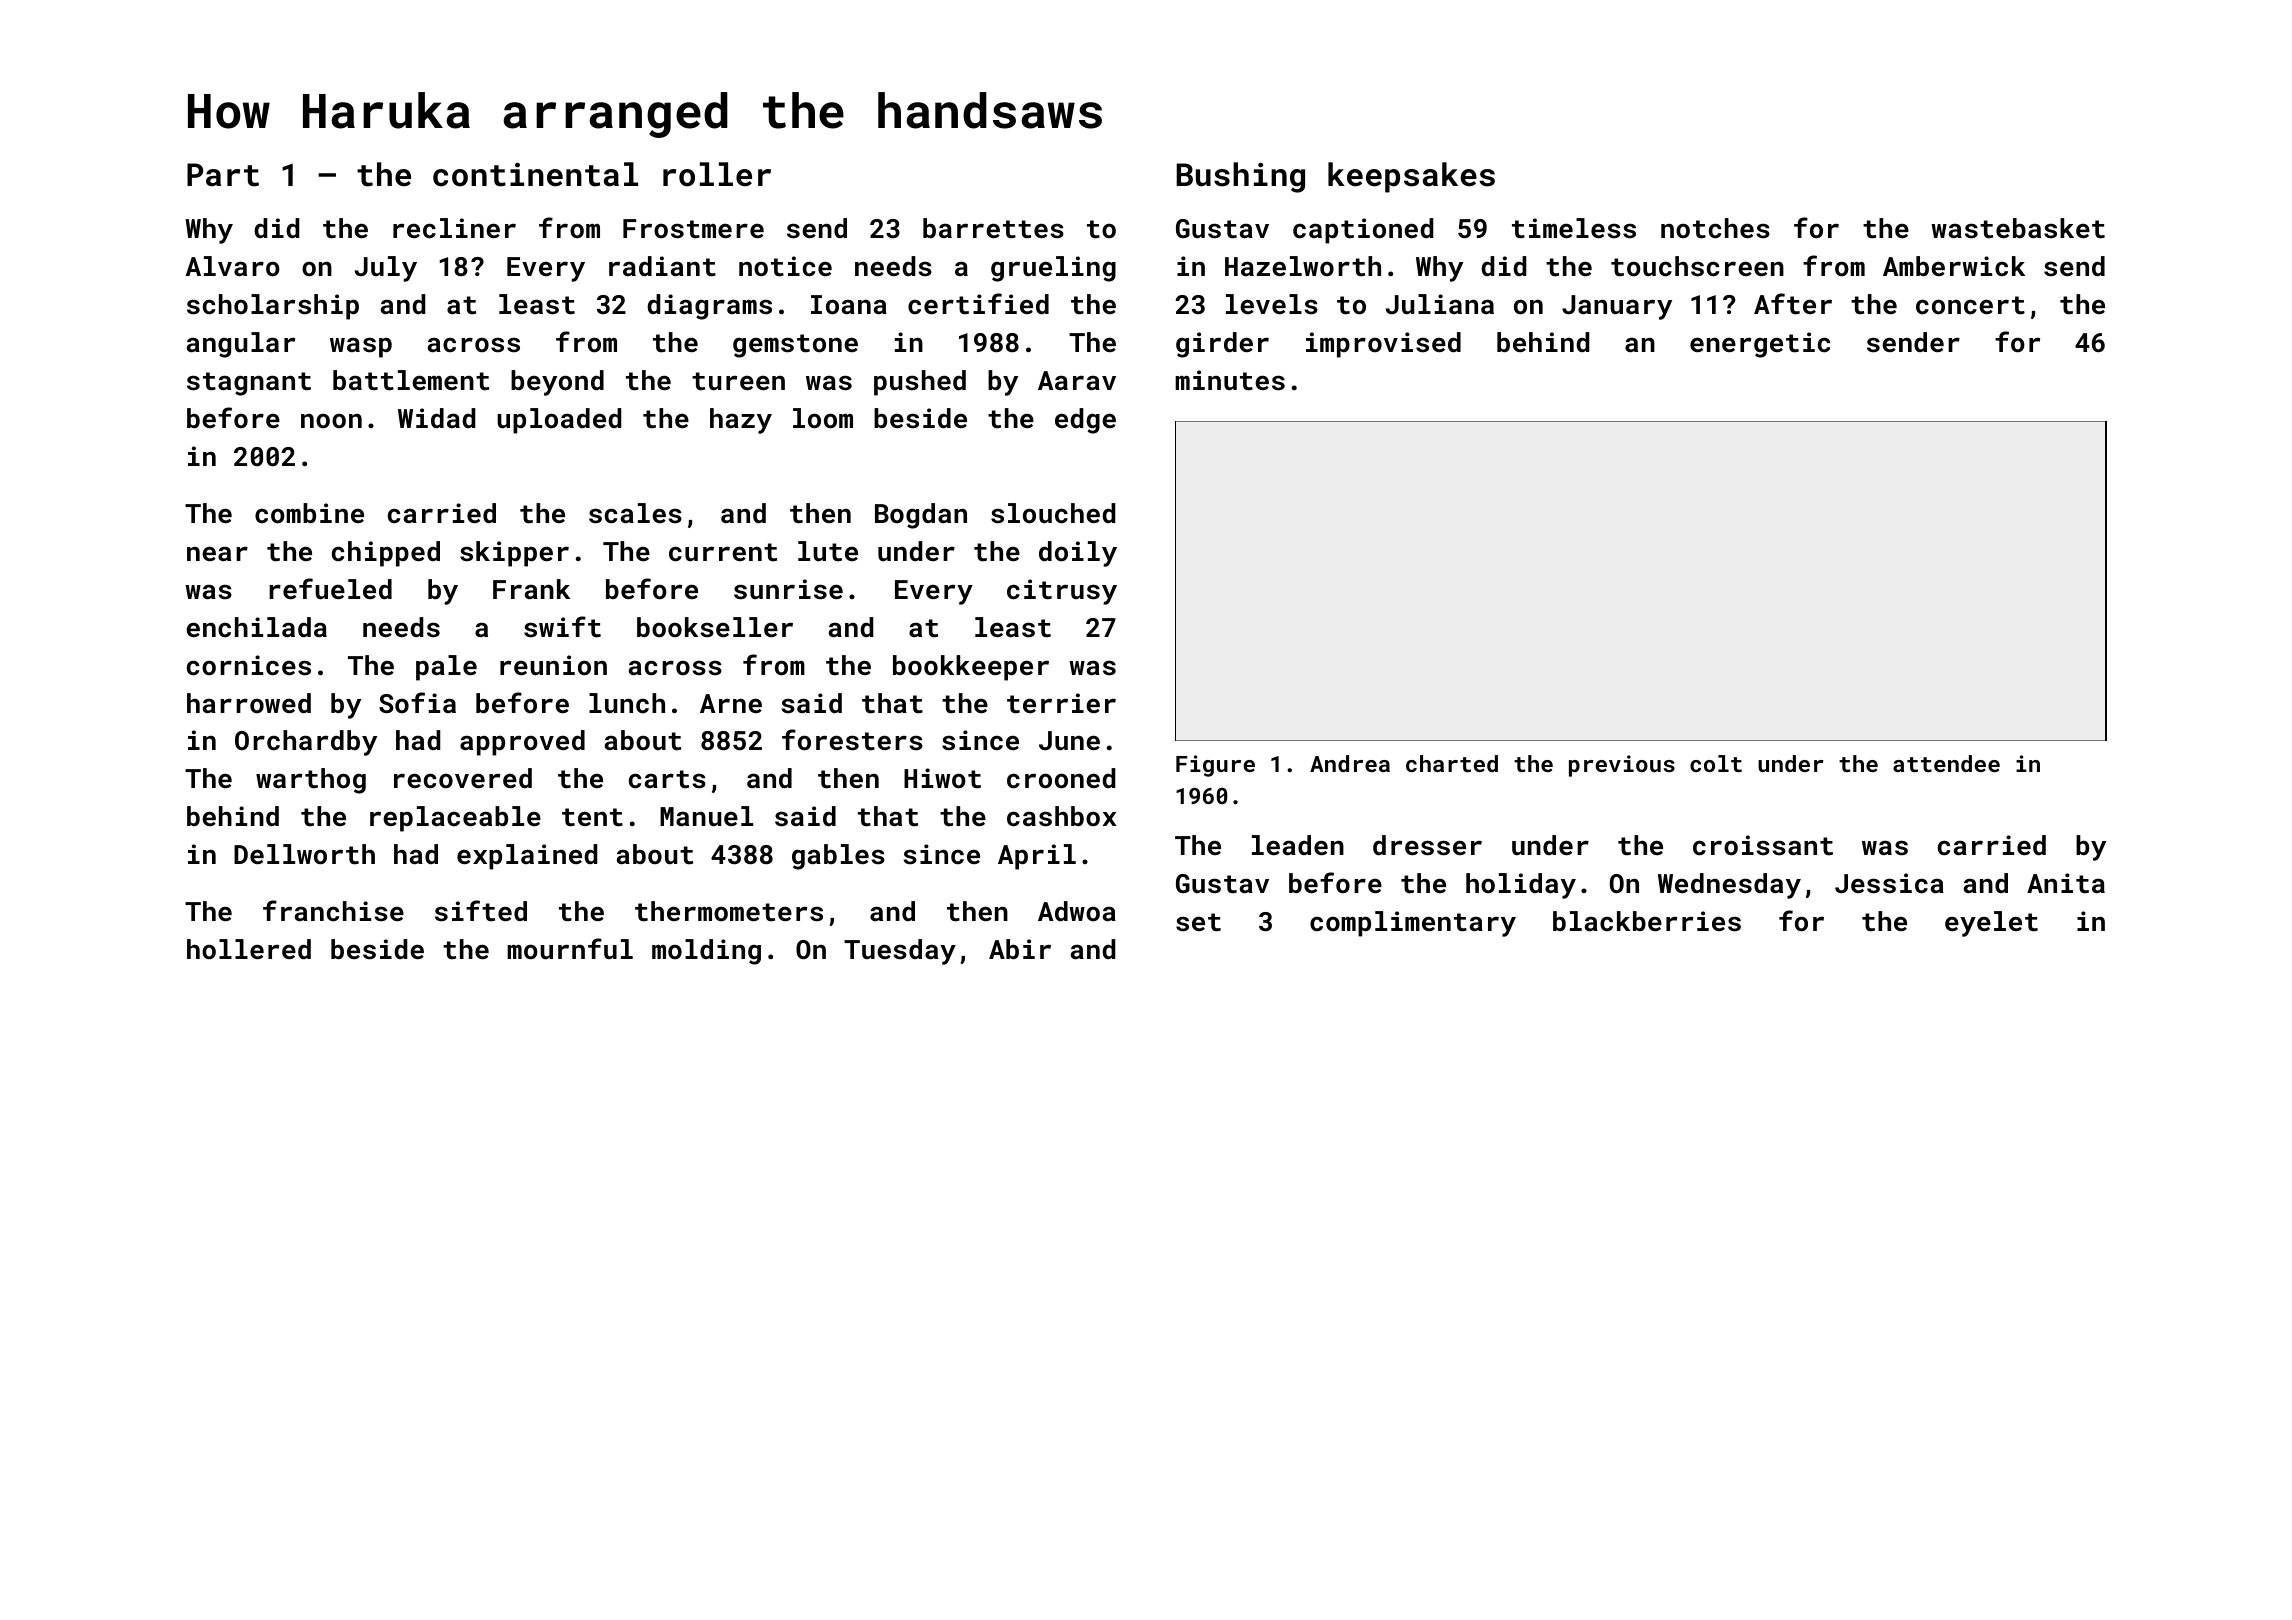 The height and width of the screenshot is (1620, 2292). I want to click on attendee, so click(1946, 763).
